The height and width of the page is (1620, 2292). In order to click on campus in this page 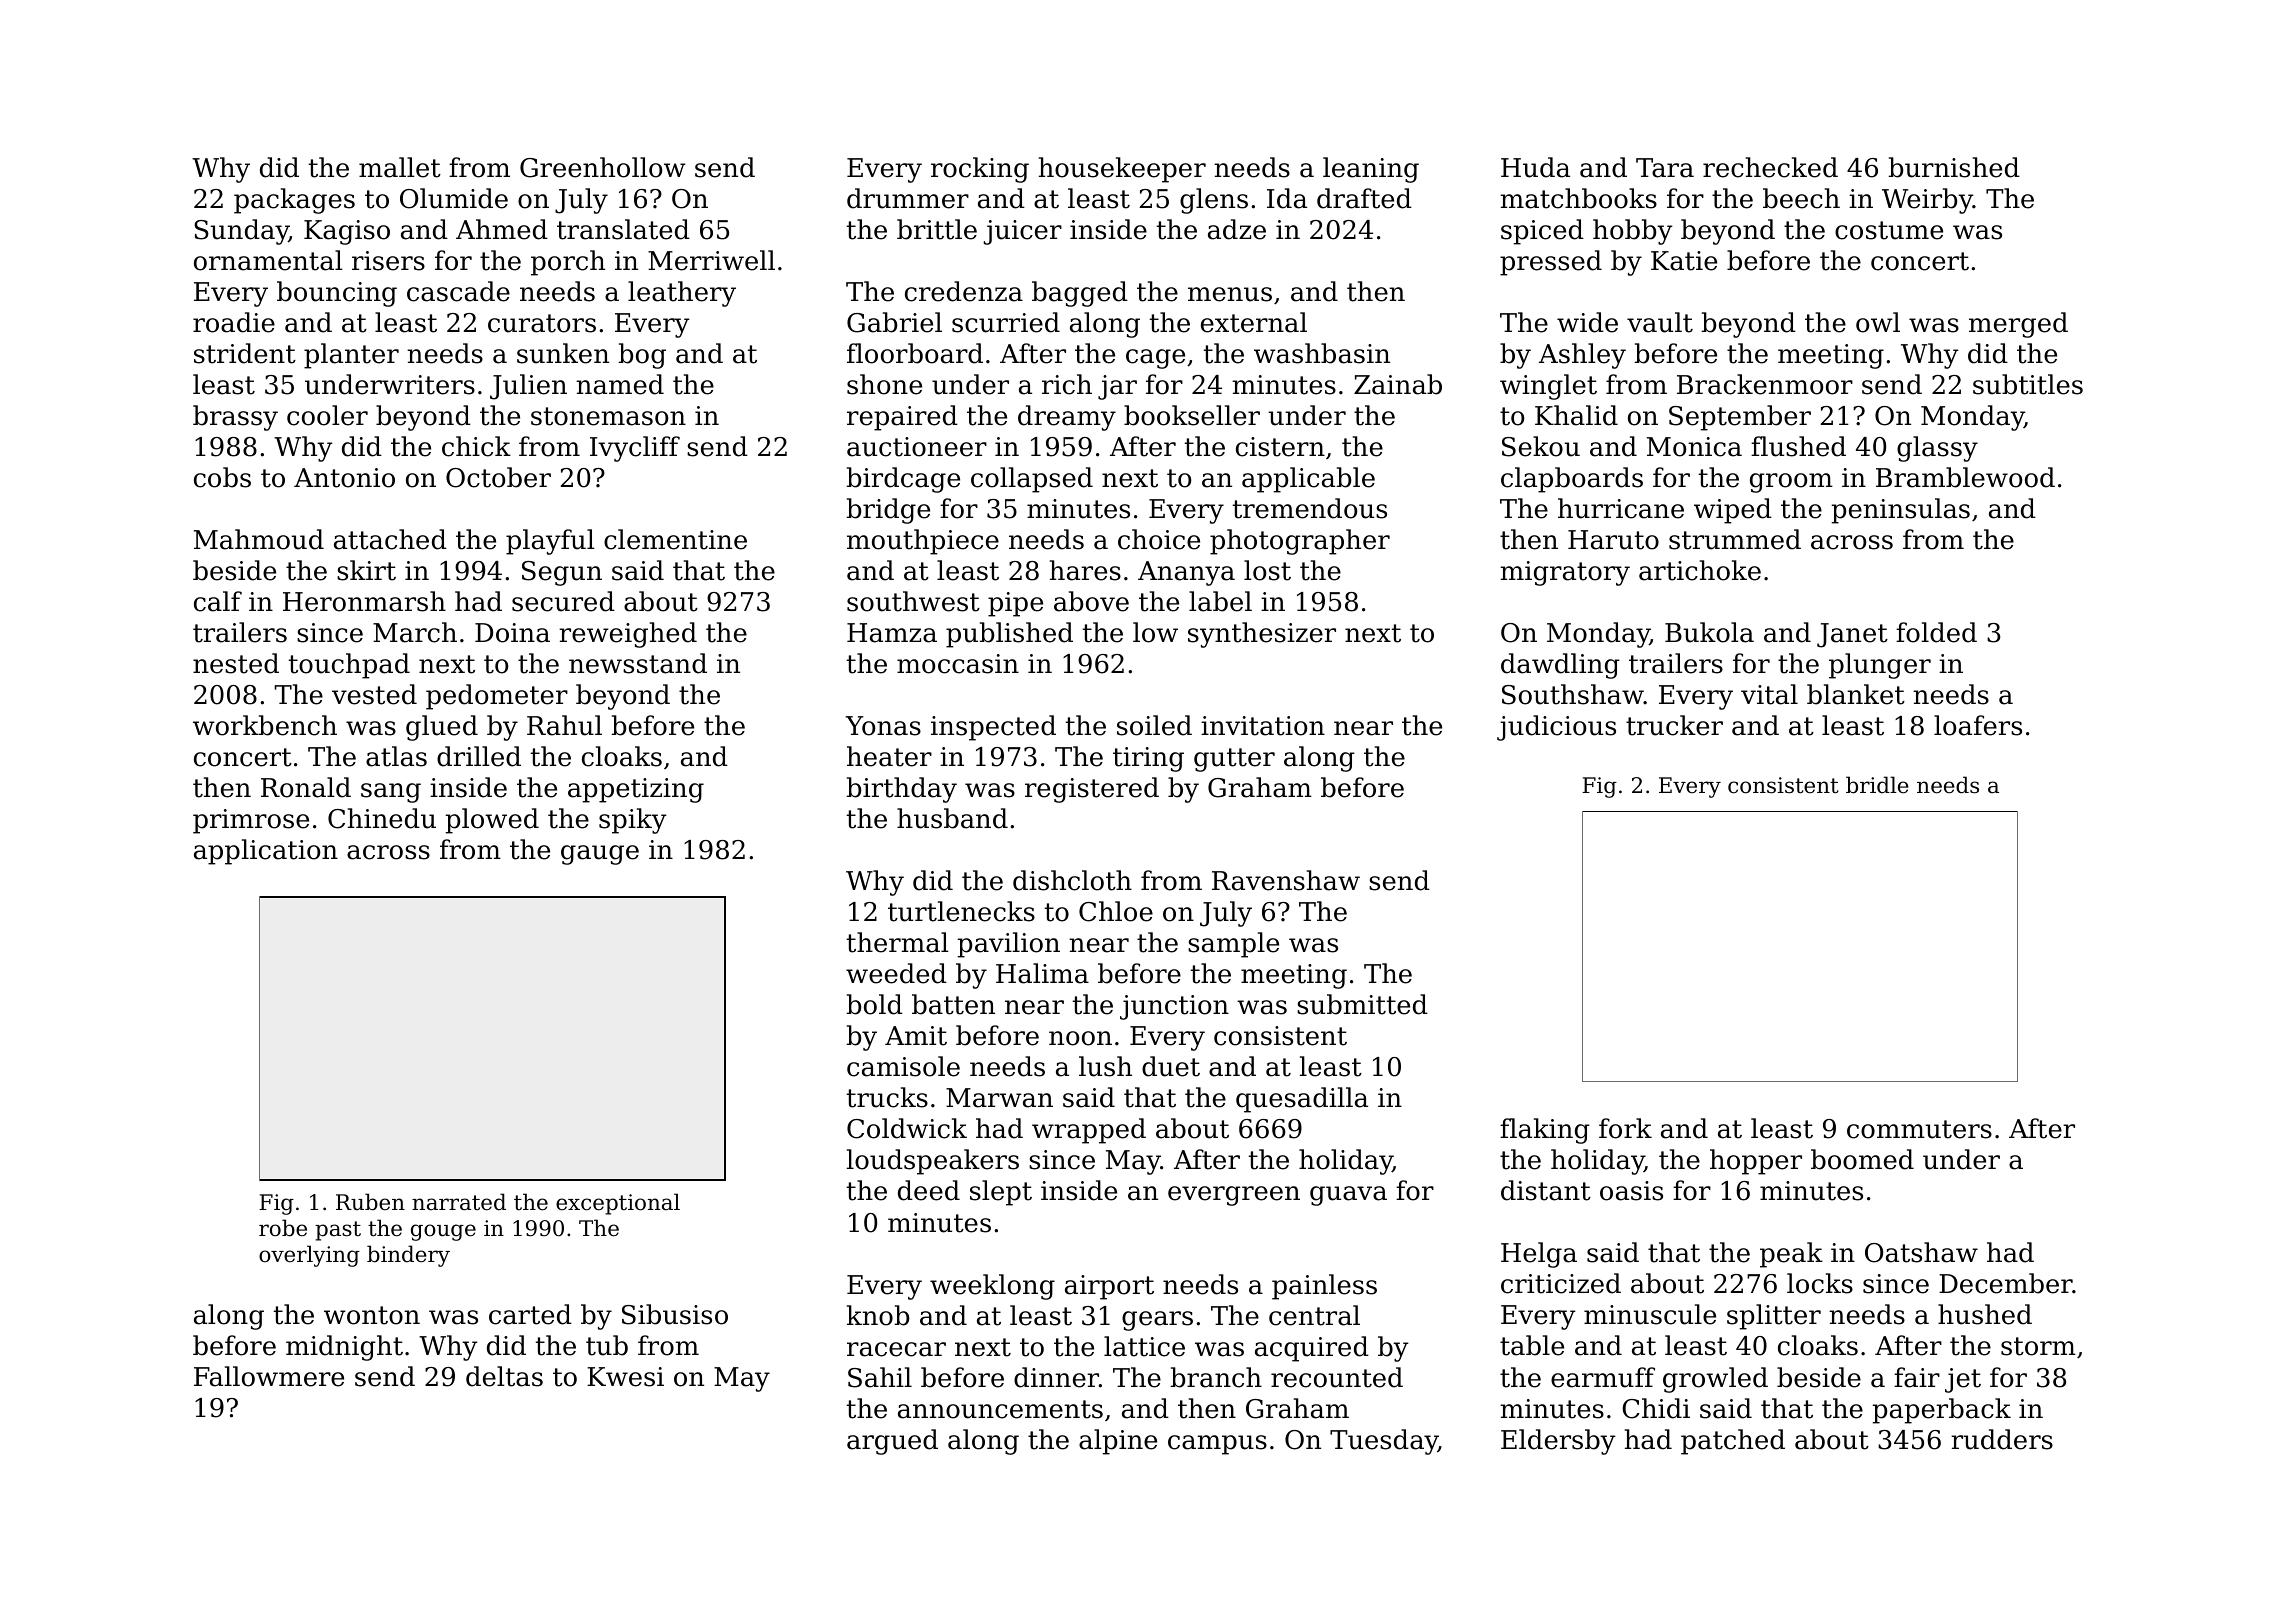, I will do `click(1217, 1445)`.
